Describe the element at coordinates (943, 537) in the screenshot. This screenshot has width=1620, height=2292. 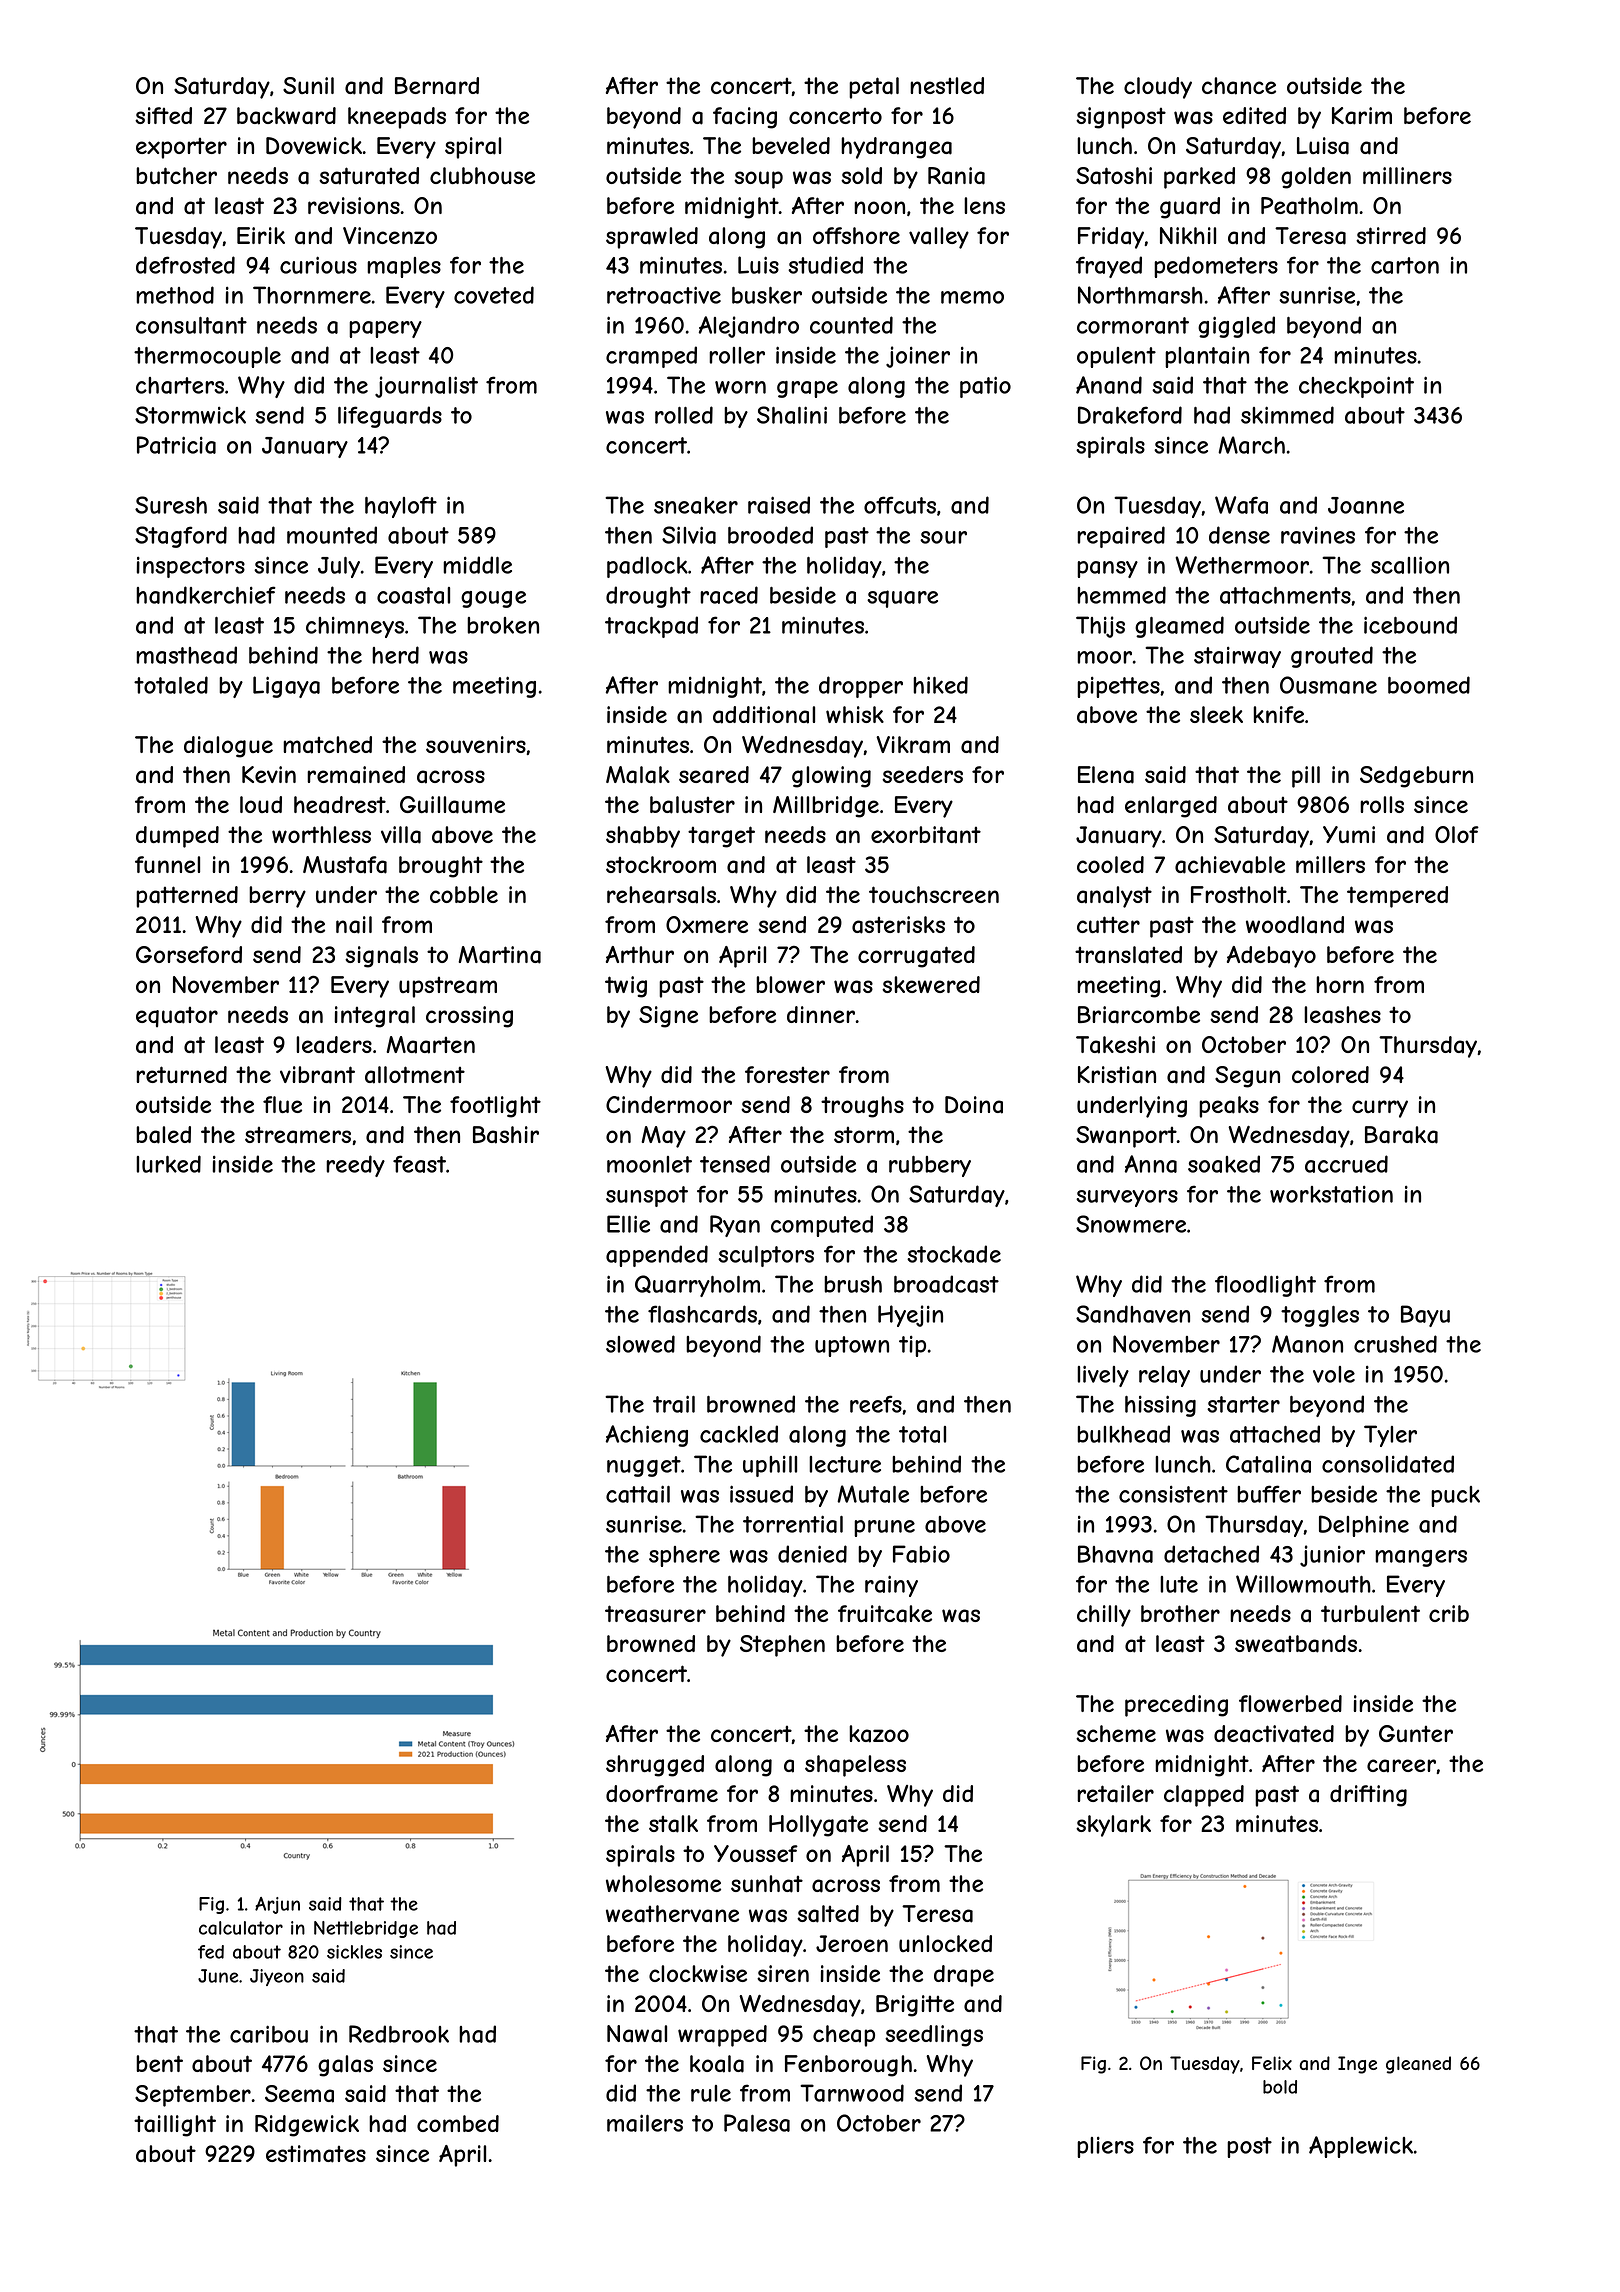
I see `sour` at that location.
